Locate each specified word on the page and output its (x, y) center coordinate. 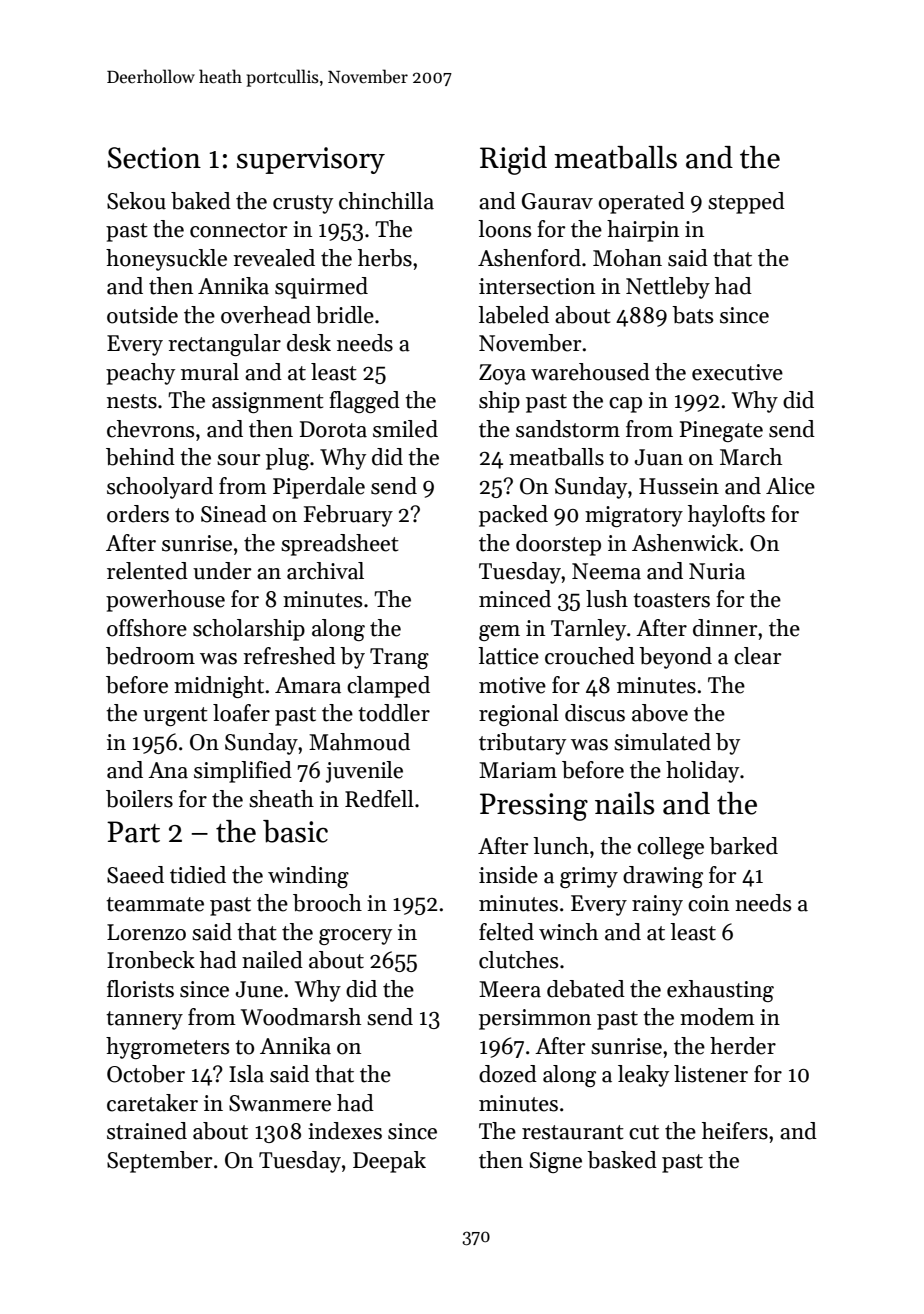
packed (513, 516)
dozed (508, 1074)
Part (133, 832)
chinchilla (386, 201)
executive (737, 372)
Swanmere (280, 1103)
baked (201, 201)
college (670, 848)
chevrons (150, 429)
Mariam (518, 770)
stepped (746, 203)
